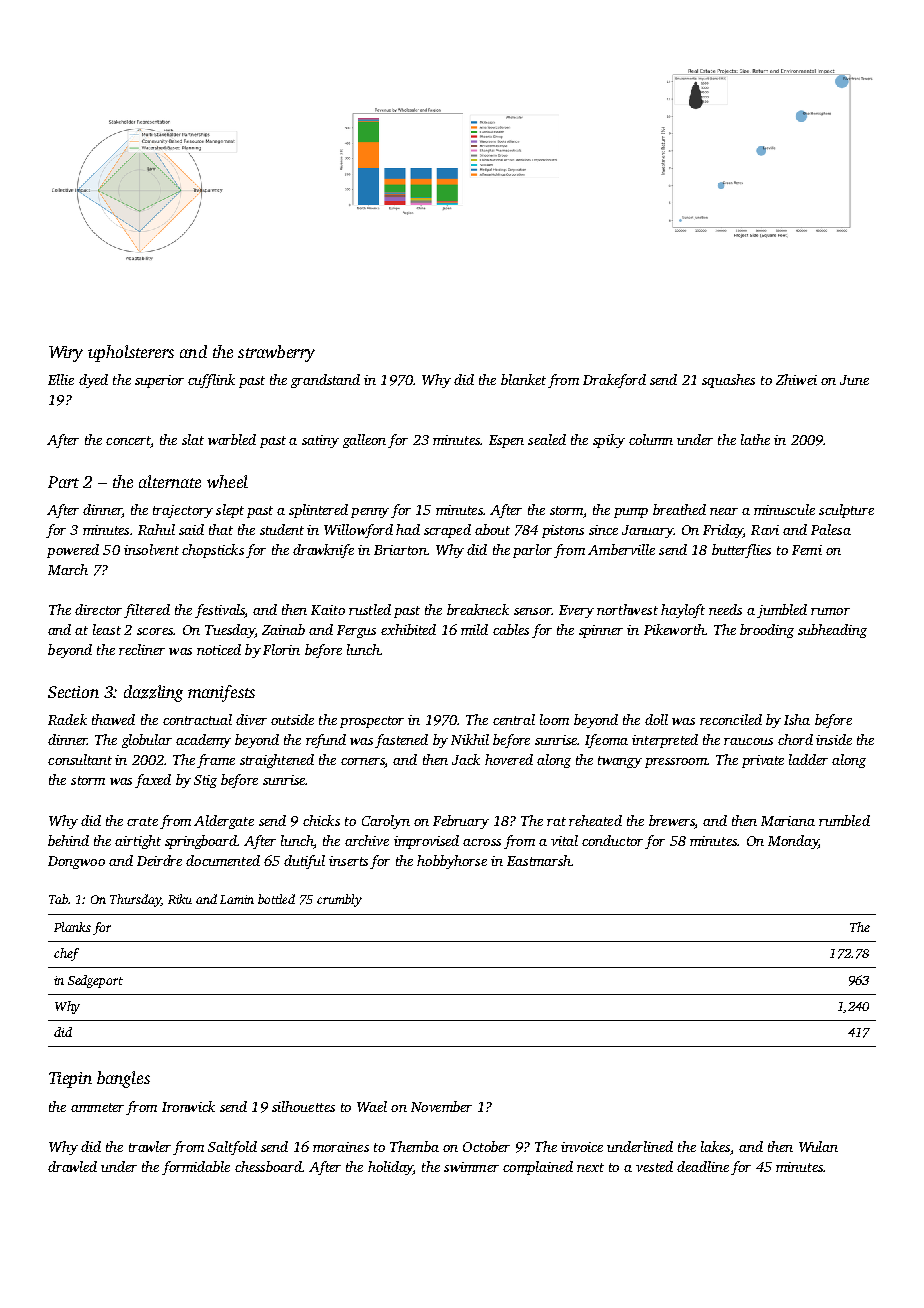  I want to click on chopsticks, so click(213, 551).
